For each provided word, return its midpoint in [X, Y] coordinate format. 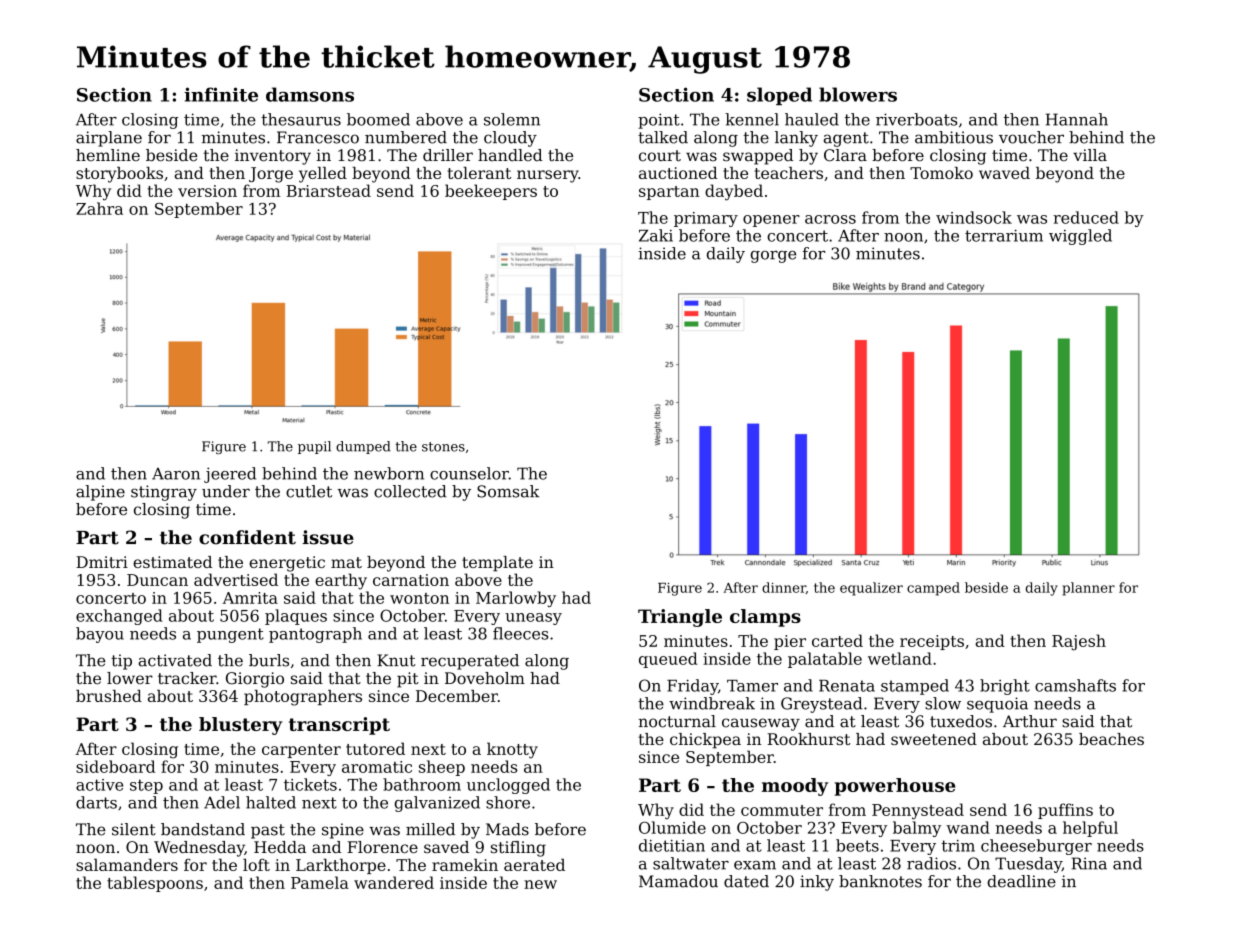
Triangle [680, 618]
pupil [314, 447]
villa [1090, 155]
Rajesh [1079, 642]
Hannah [1077, 119]
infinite [221, 94]
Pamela [320, 882]
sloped [779, 96]
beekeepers [491, 192]
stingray [164, 493]
